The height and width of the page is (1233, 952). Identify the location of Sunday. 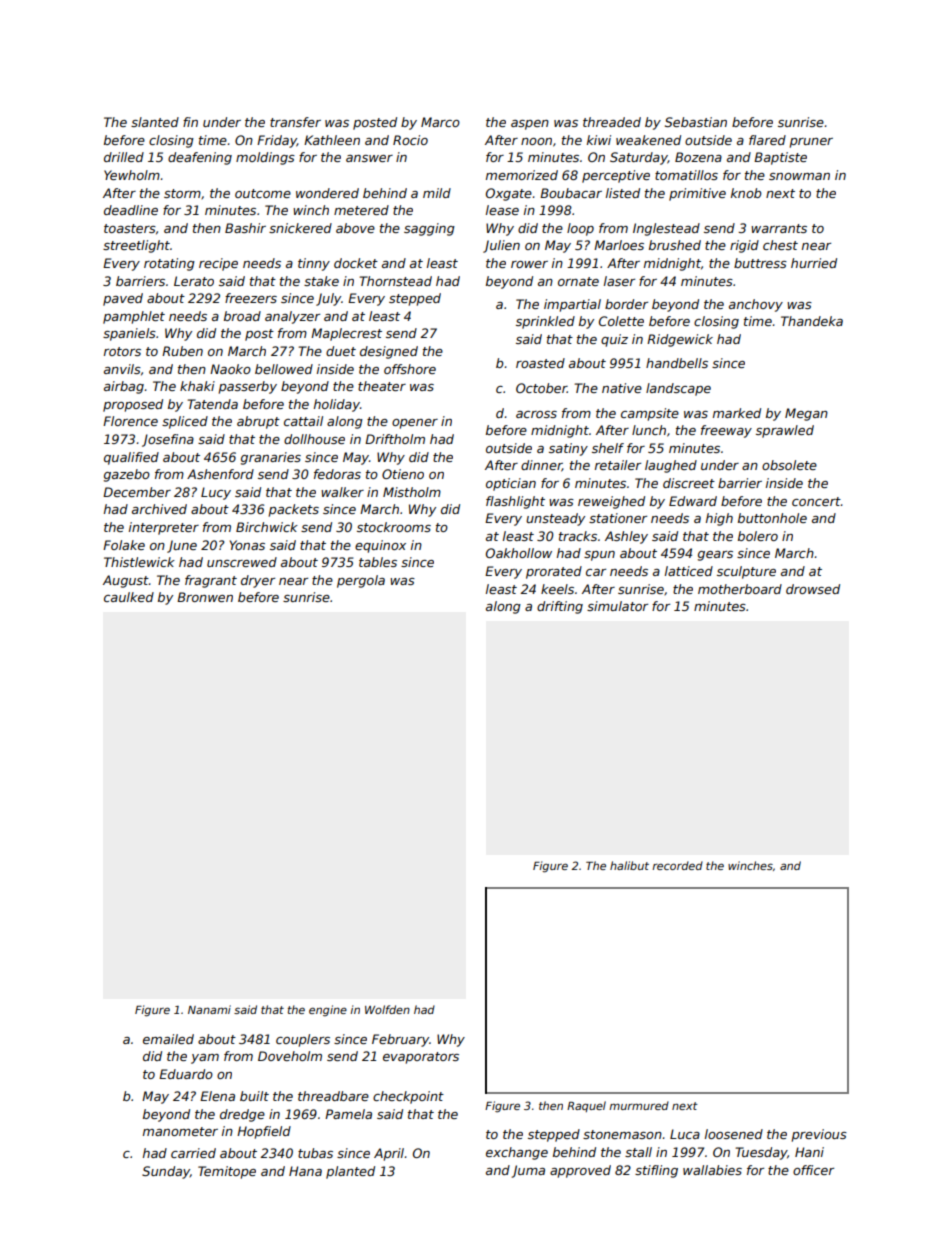
(166, 1172).
